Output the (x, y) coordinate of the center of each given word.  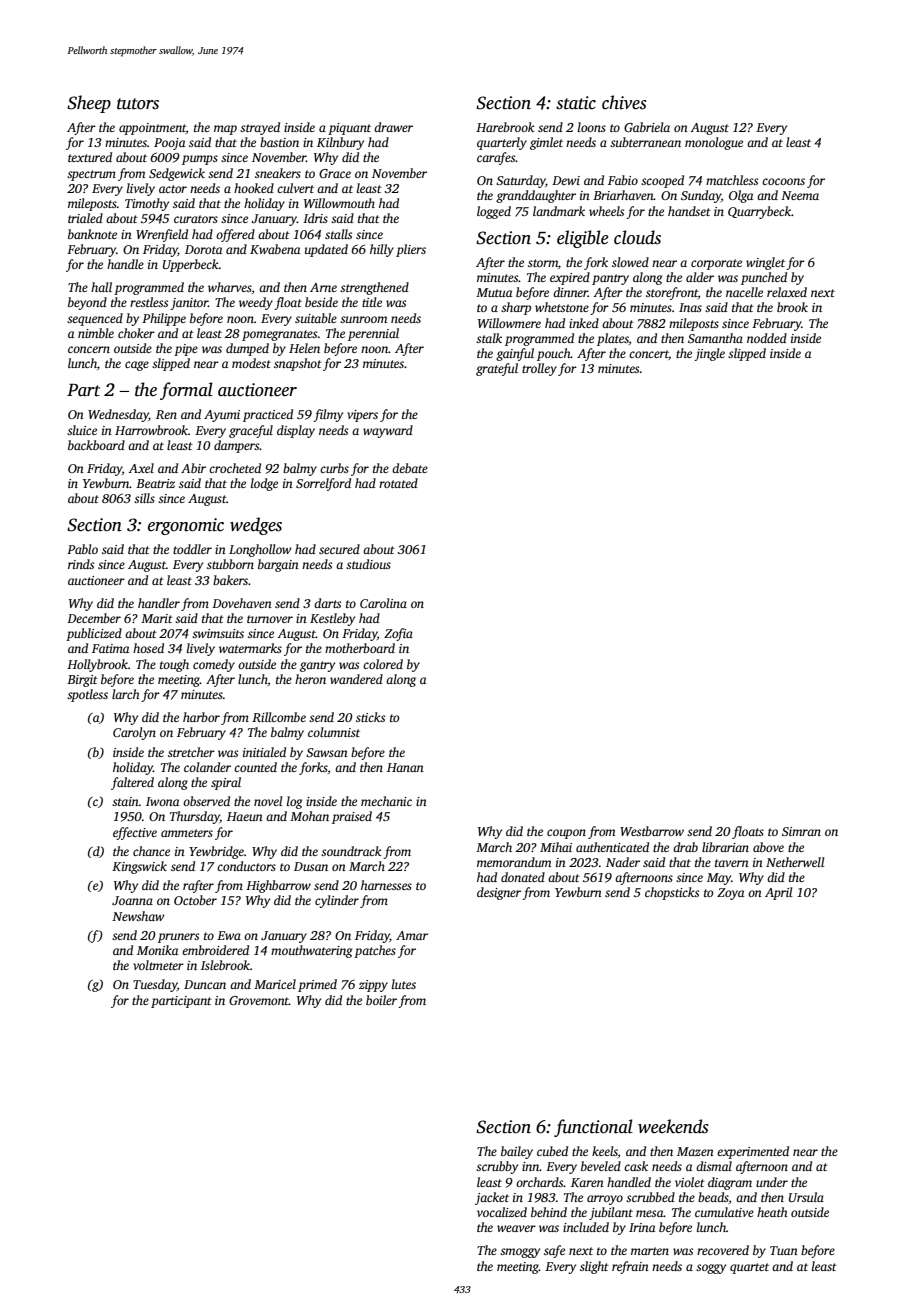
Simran (801, 831)
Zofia (398, 634)
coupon (566, 834)
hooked (254, 188)
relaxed (787, 292)
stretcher (191, 752)
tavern (732, 863)
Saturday (521, 181)
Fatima (110, 648)
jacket (492, 1198)
